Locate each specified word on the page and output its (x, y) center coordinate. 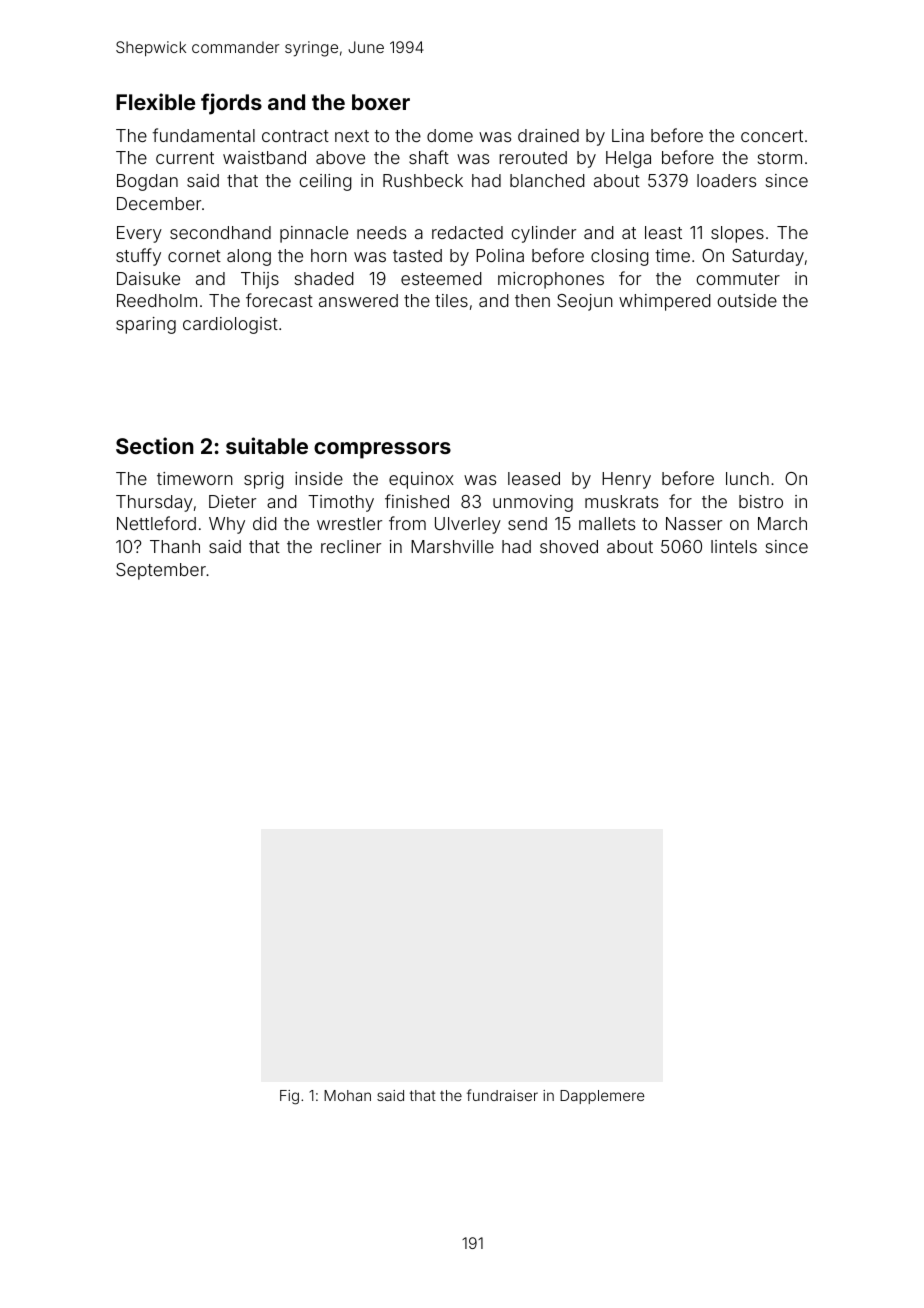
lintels (734, 546)
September (161, 571)
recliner (351, 546)
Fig (289, 1097)
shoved (569, 546)
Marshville (452, 546)
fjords (231, 104)
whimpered (665, 302)
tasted (417, 255)
